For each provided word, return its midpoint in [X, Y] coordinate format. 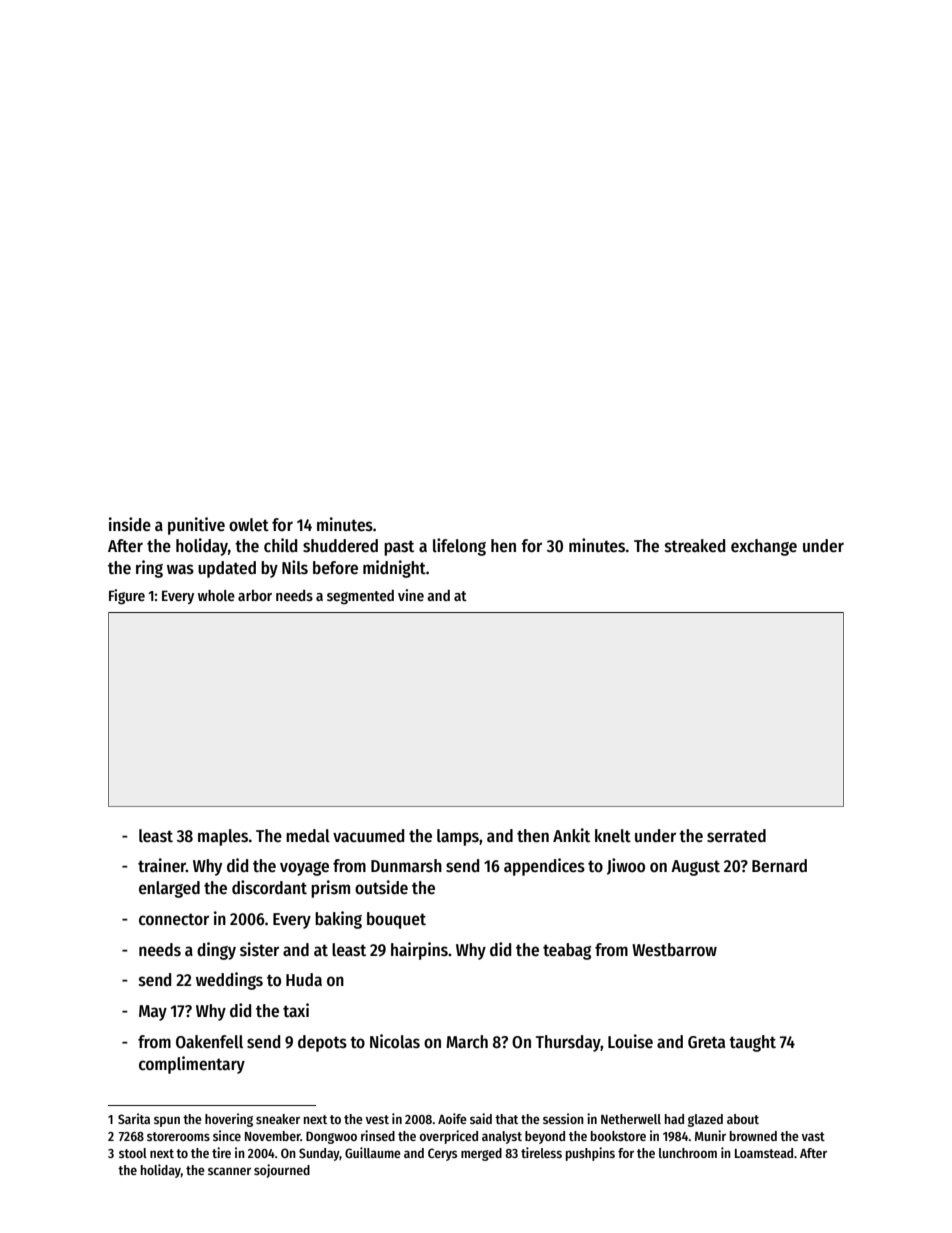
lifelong [459, 547]
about [743, 1119]
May [153, 1013]
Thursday [568, 1043]
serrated [736, 836]
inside [130, 524]
